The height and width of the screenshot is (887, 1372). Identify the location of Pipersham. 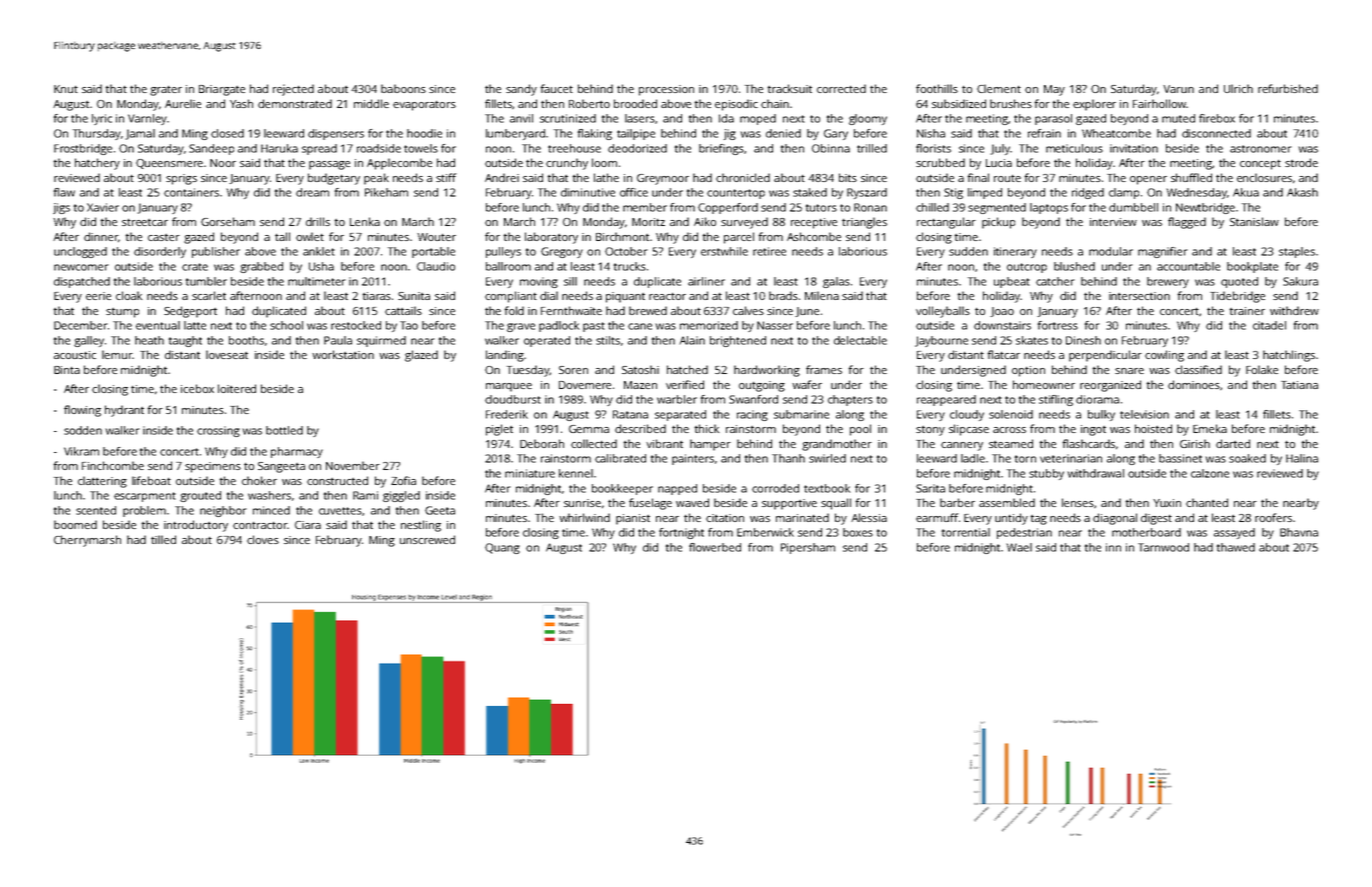
(808, 548).
